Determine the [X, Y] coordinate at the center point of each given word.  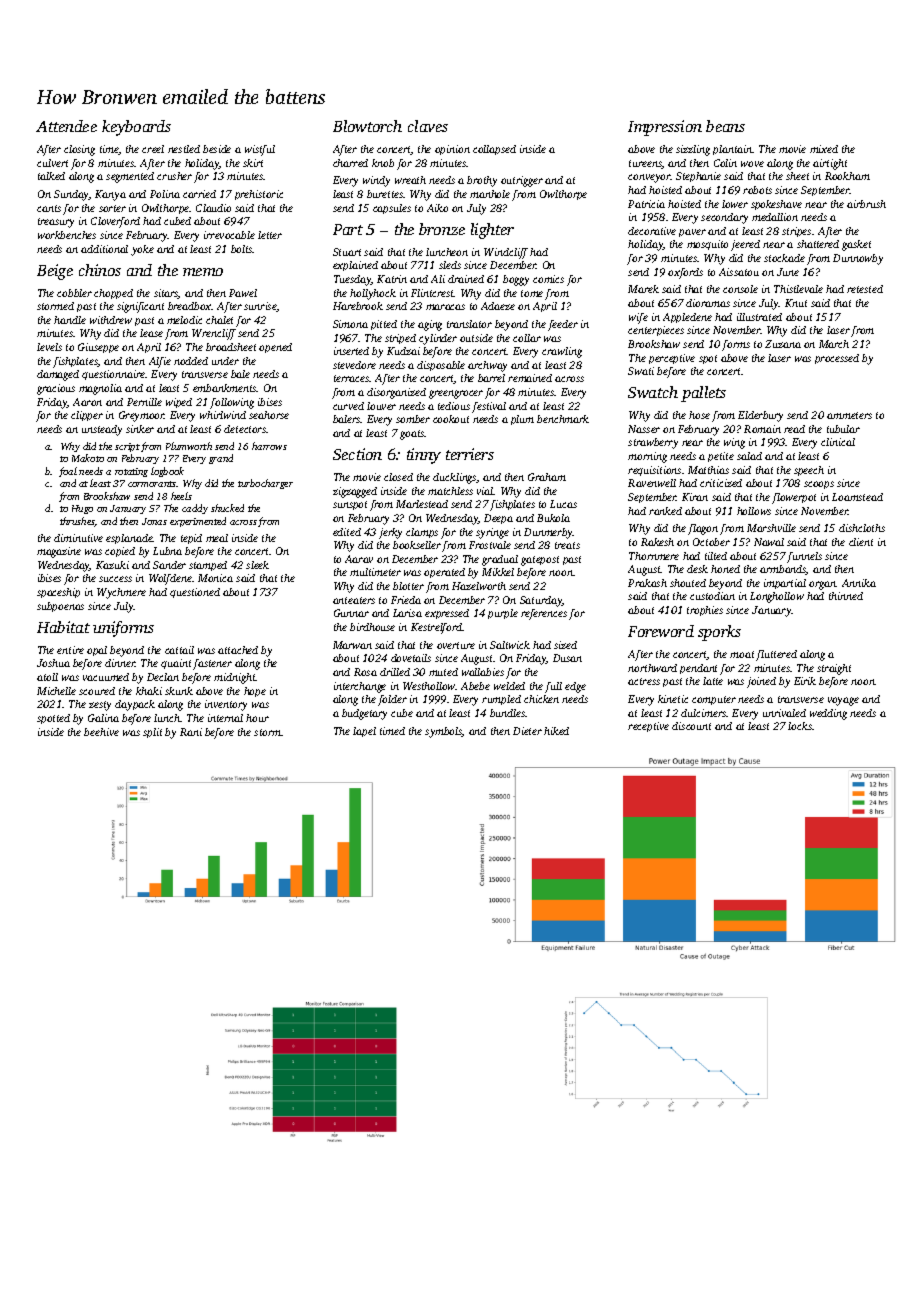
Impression [665, 128]
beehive [101, 732]
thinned [846, 596]
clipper [87, 416]
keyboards [136, 128]
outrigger [522, 181]
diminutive [78, 538]
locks [800, 726]
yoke [142, 250]
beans [725, 126]
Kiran [695, 497]
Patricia [646, 204]
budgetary [364, 714]
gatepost [540, 561]
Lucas [563, 504]
